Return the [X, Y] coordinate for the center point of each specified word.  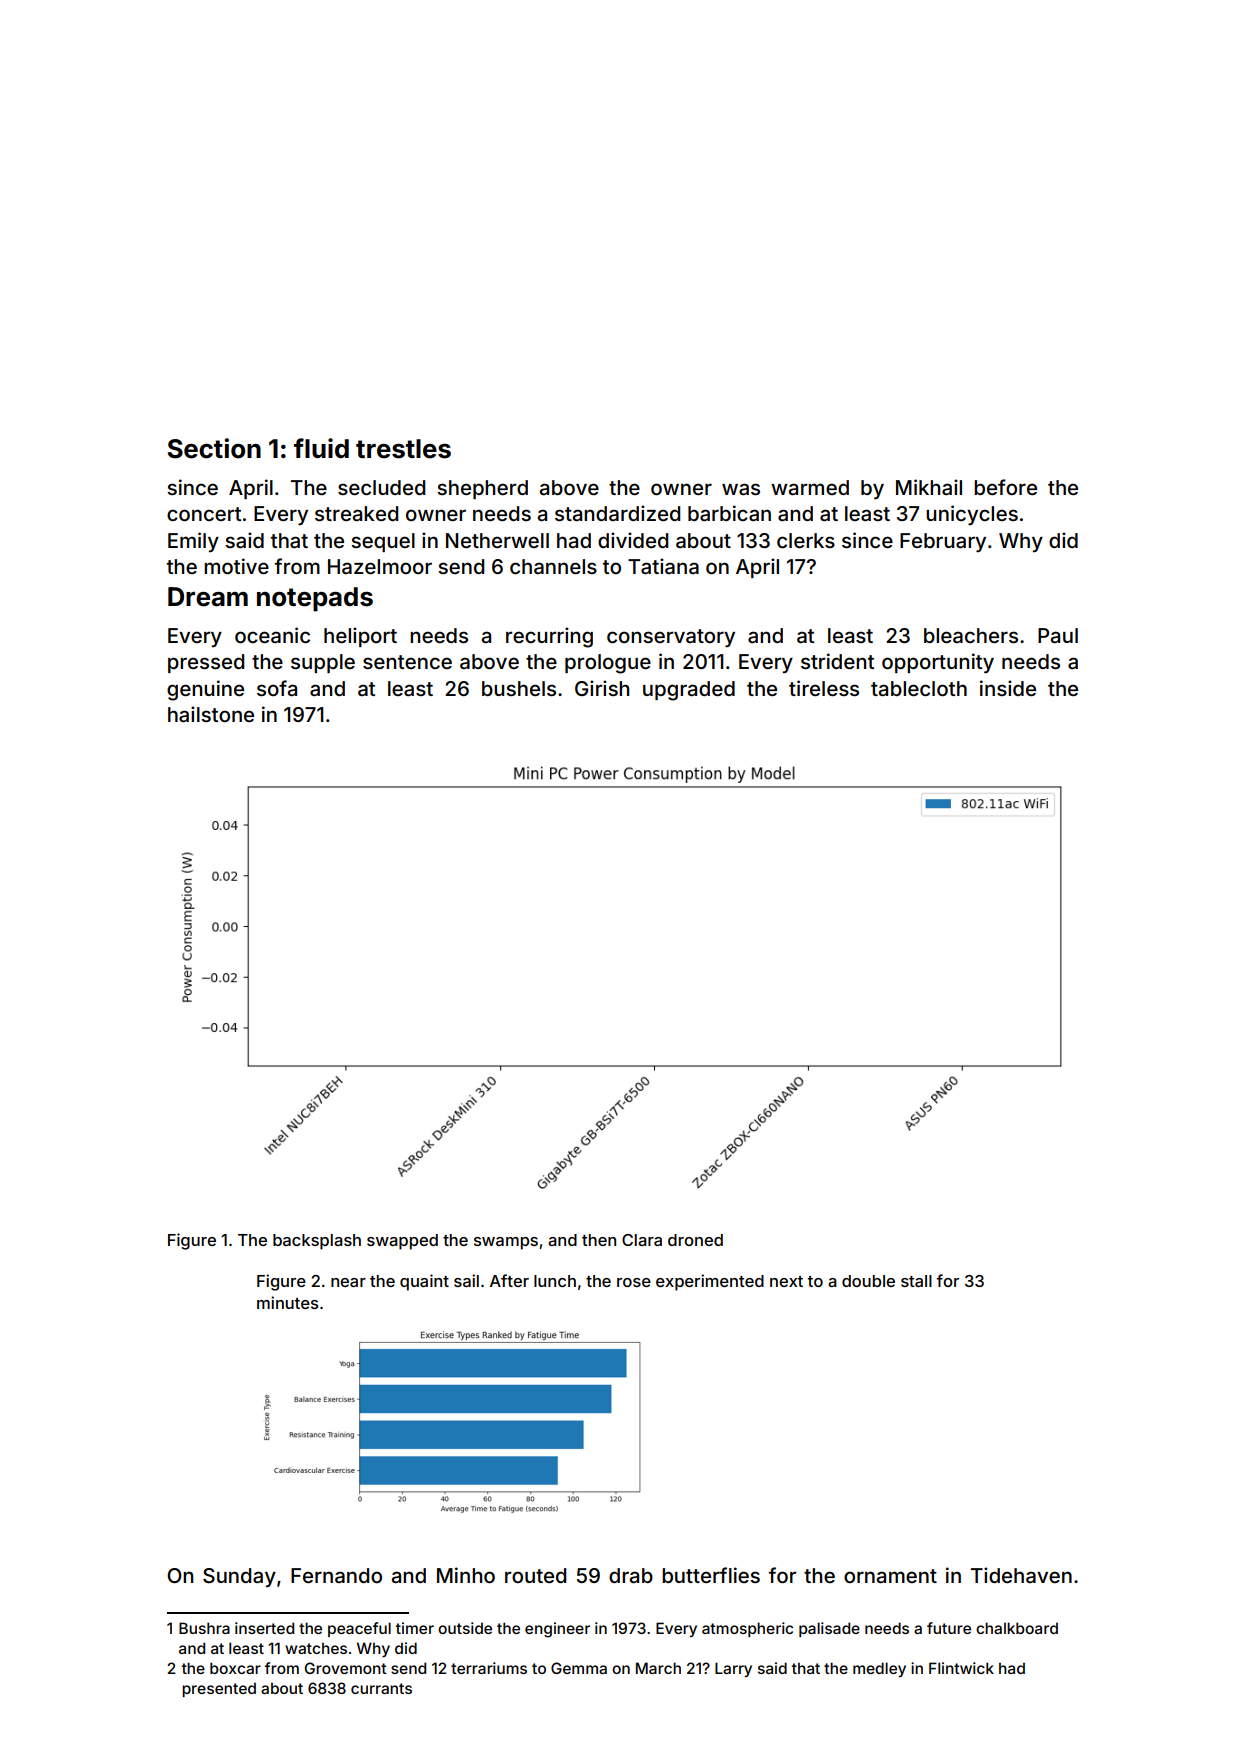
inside [1008, 688]
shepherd [482, 489]
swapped [402, 1242]
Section [214, 448]
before [1005, 487]
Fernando [336, 1575]
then [599, 1240]
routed [535, 1575]
